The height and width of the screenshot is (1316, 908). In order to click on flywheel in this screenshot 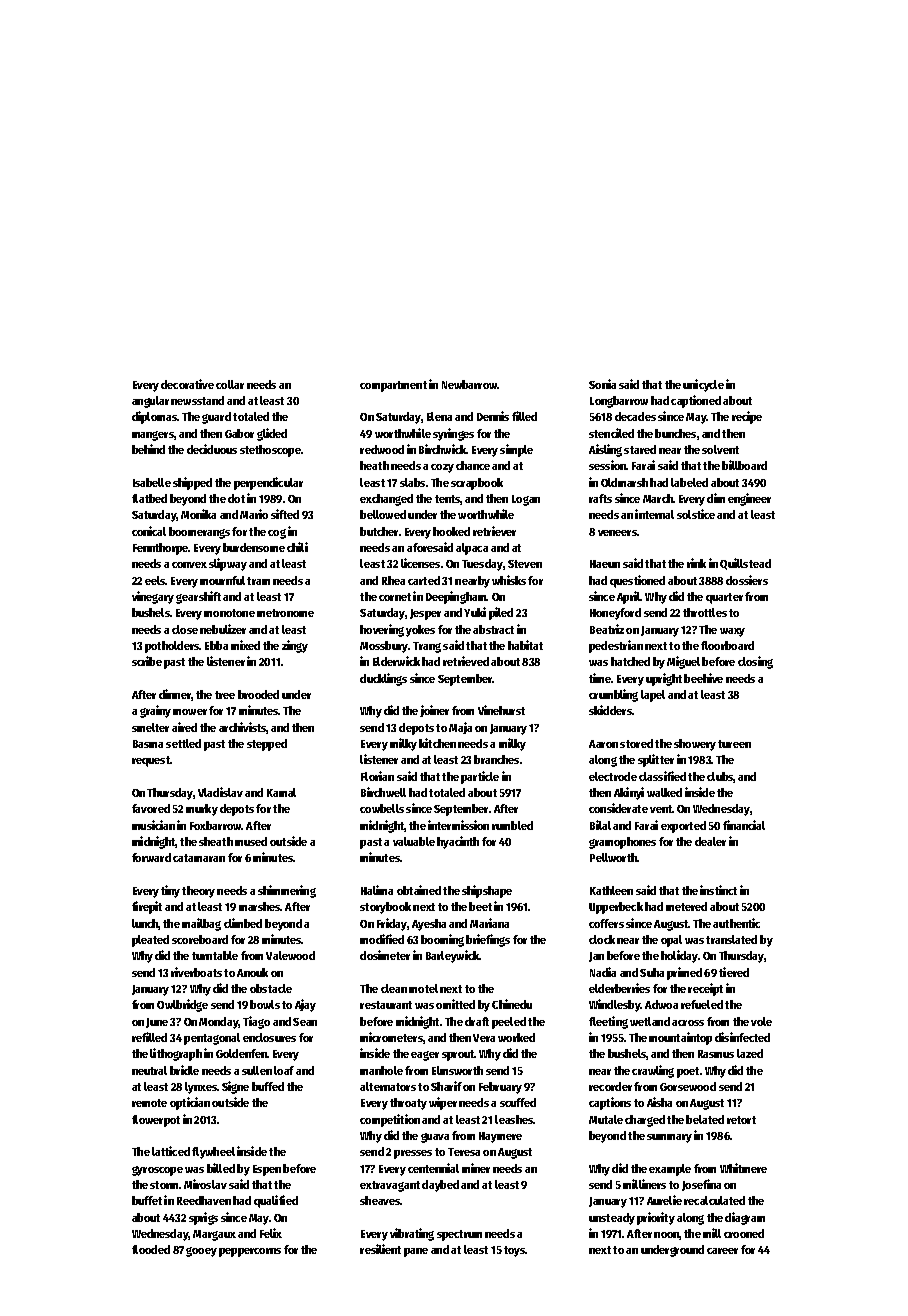, I will do `click(213, 1153)`.
